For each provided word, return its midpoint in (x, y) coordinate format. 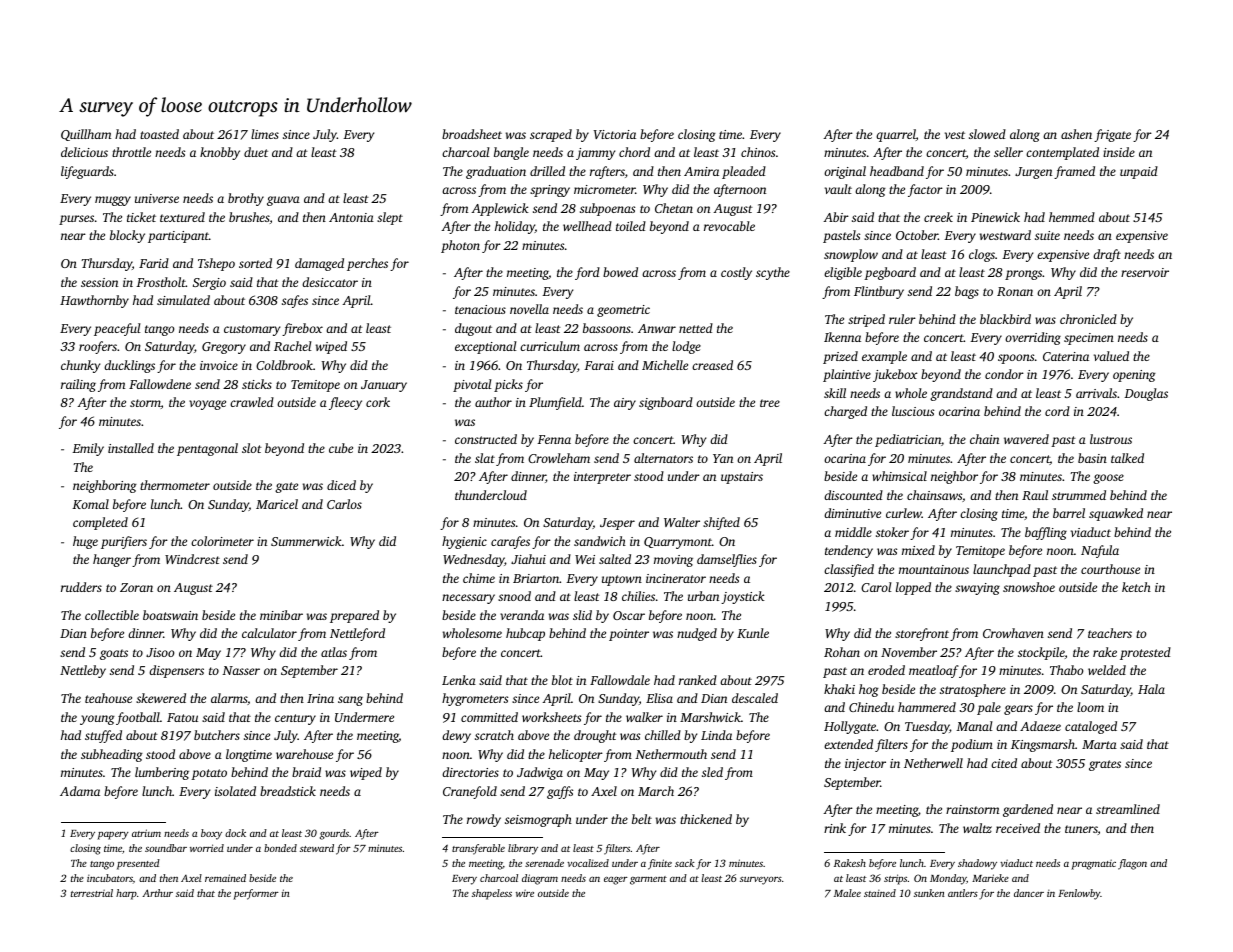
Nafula (1100, 551)
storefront (922, 634)
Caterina (1066, 356)
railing (78, 385)
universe (157, 198)
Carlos (344, 504)
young (97, 720)
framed (1074, 172)
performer (256, 894)
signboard (666, 403)
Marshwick (710, 717)
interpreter (602, 478)
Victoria (615, 134)
